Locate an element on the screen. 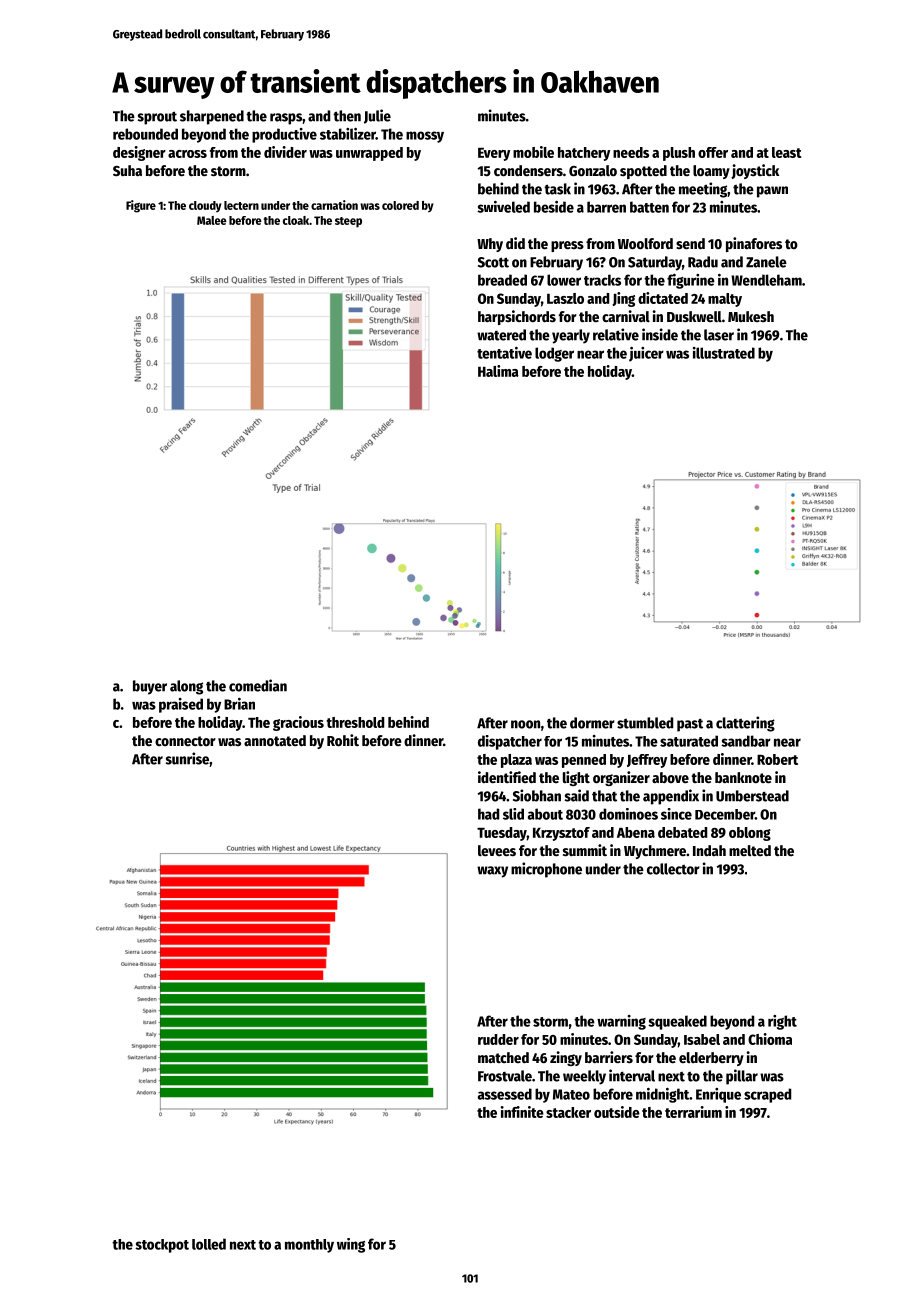  rudder is located at coordinates (498, 1039).
